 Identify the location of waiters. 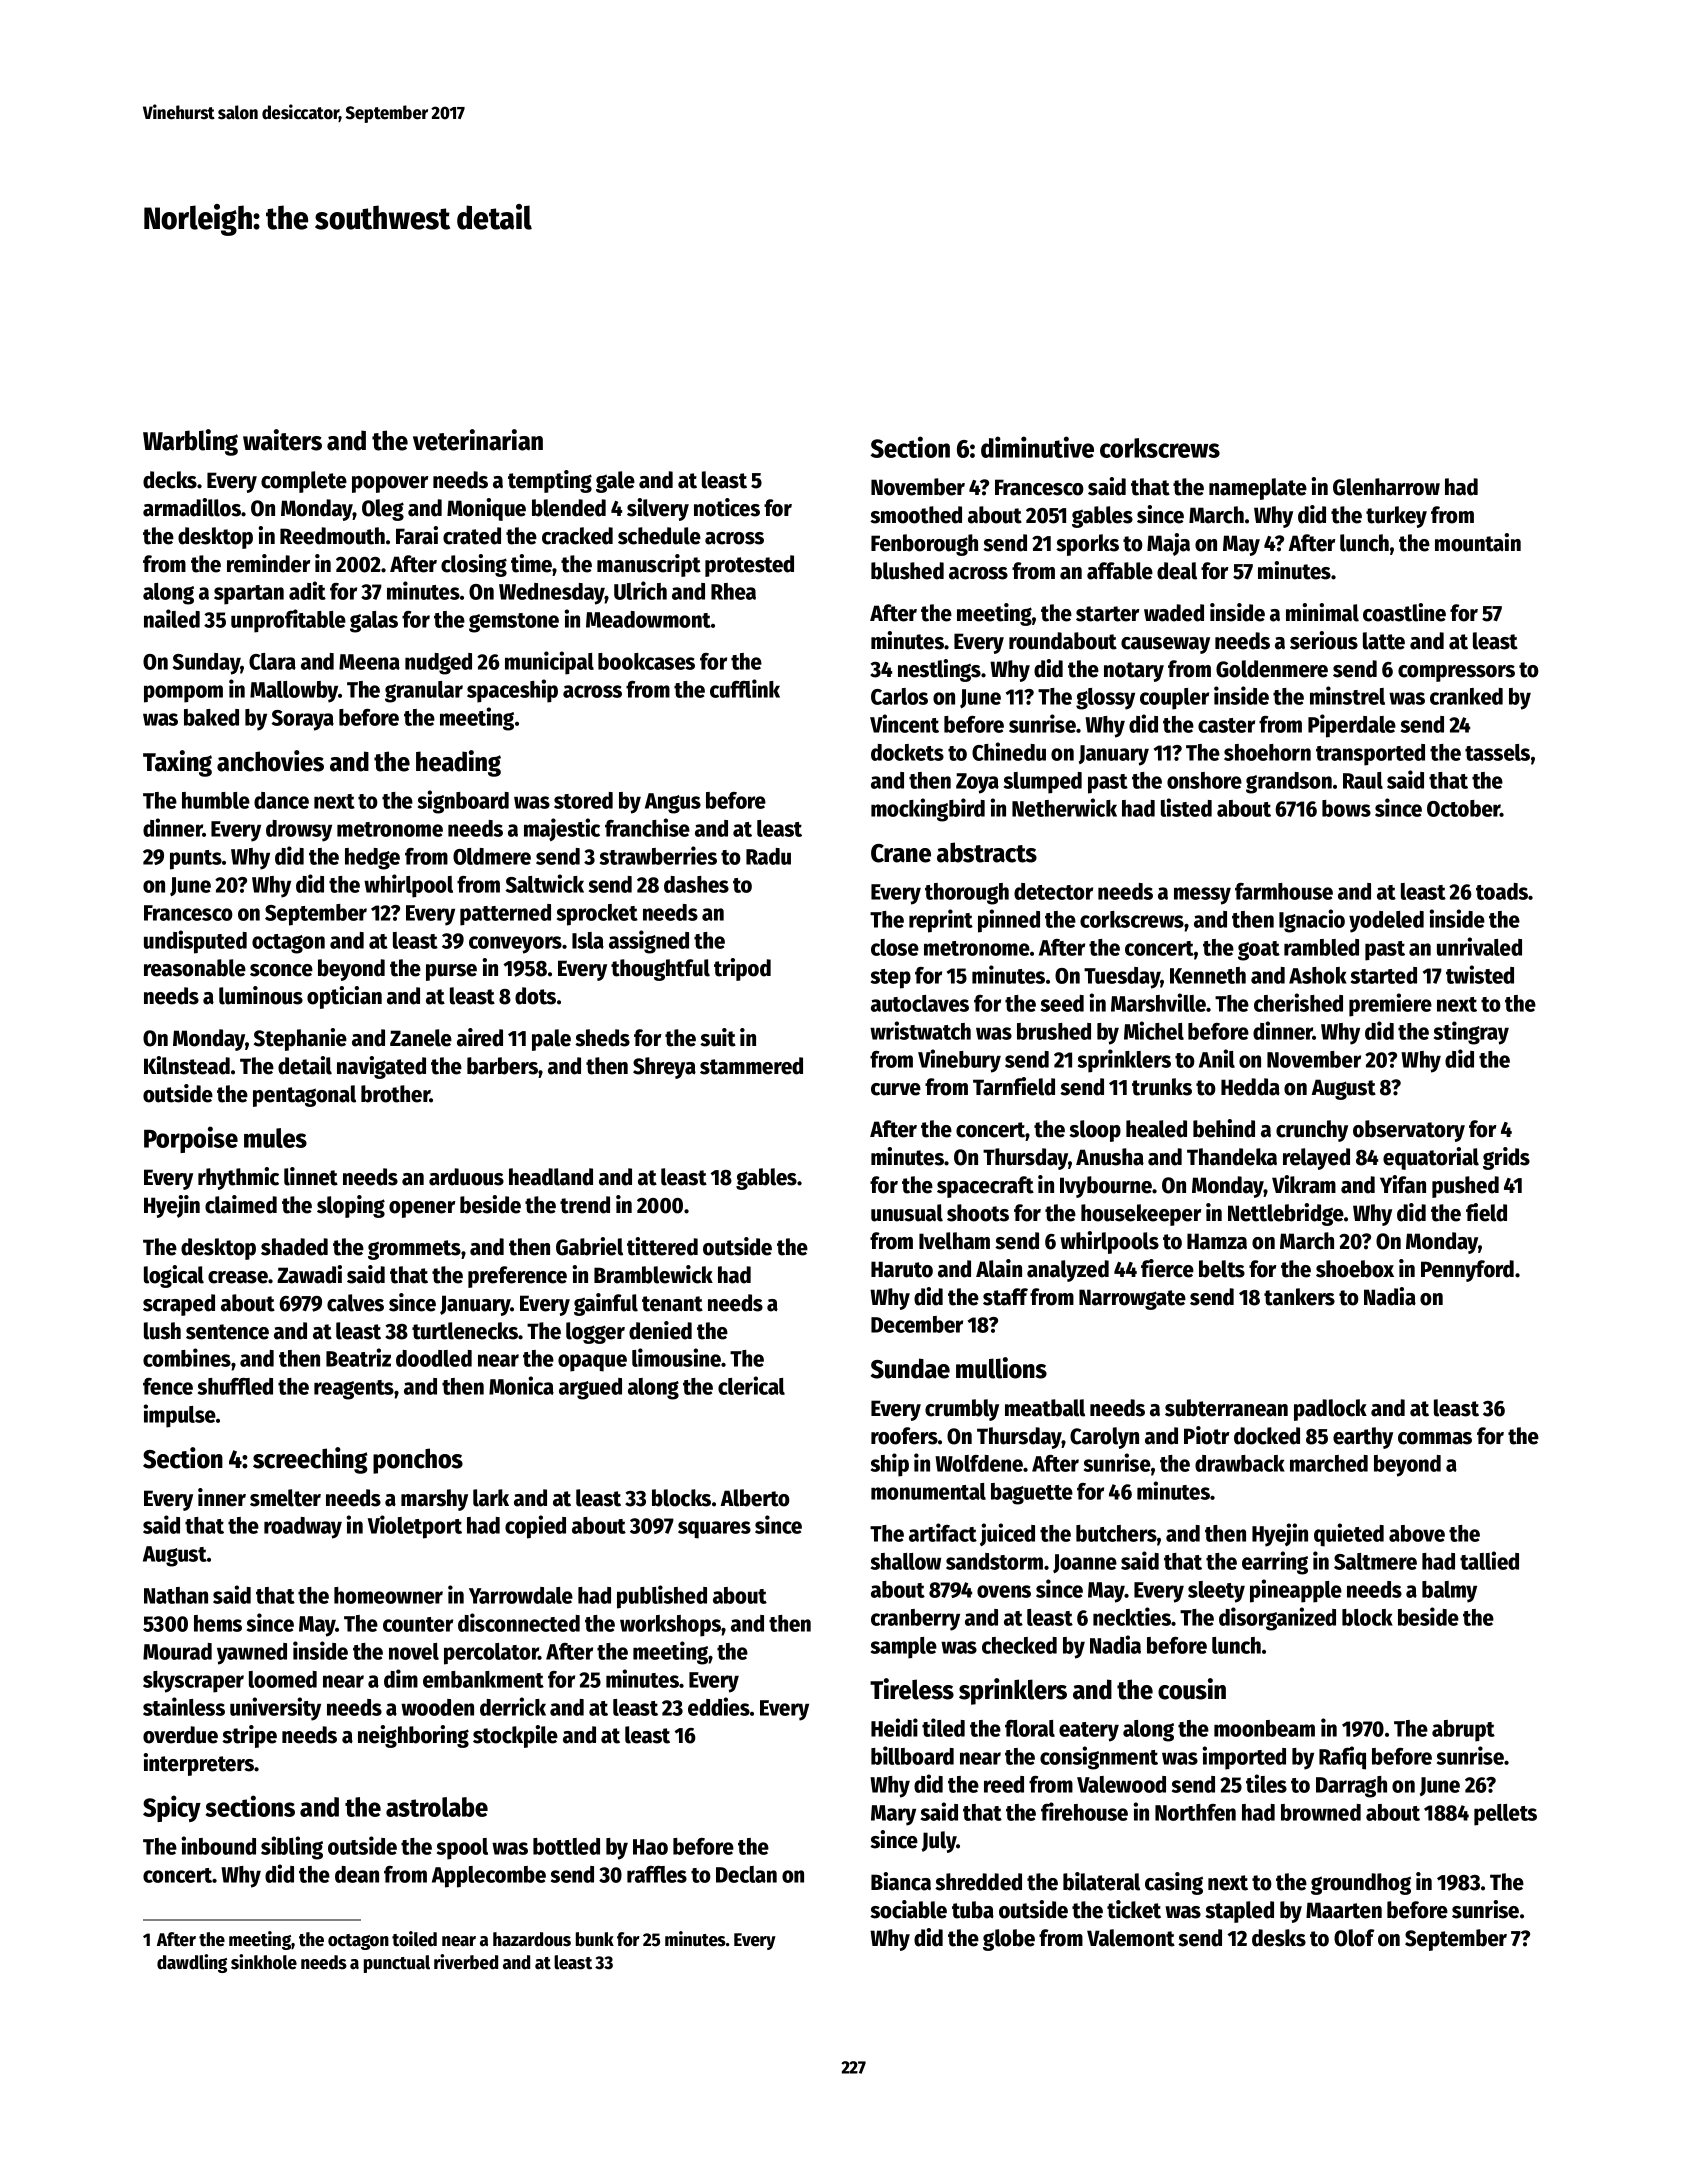
(282, 440).
